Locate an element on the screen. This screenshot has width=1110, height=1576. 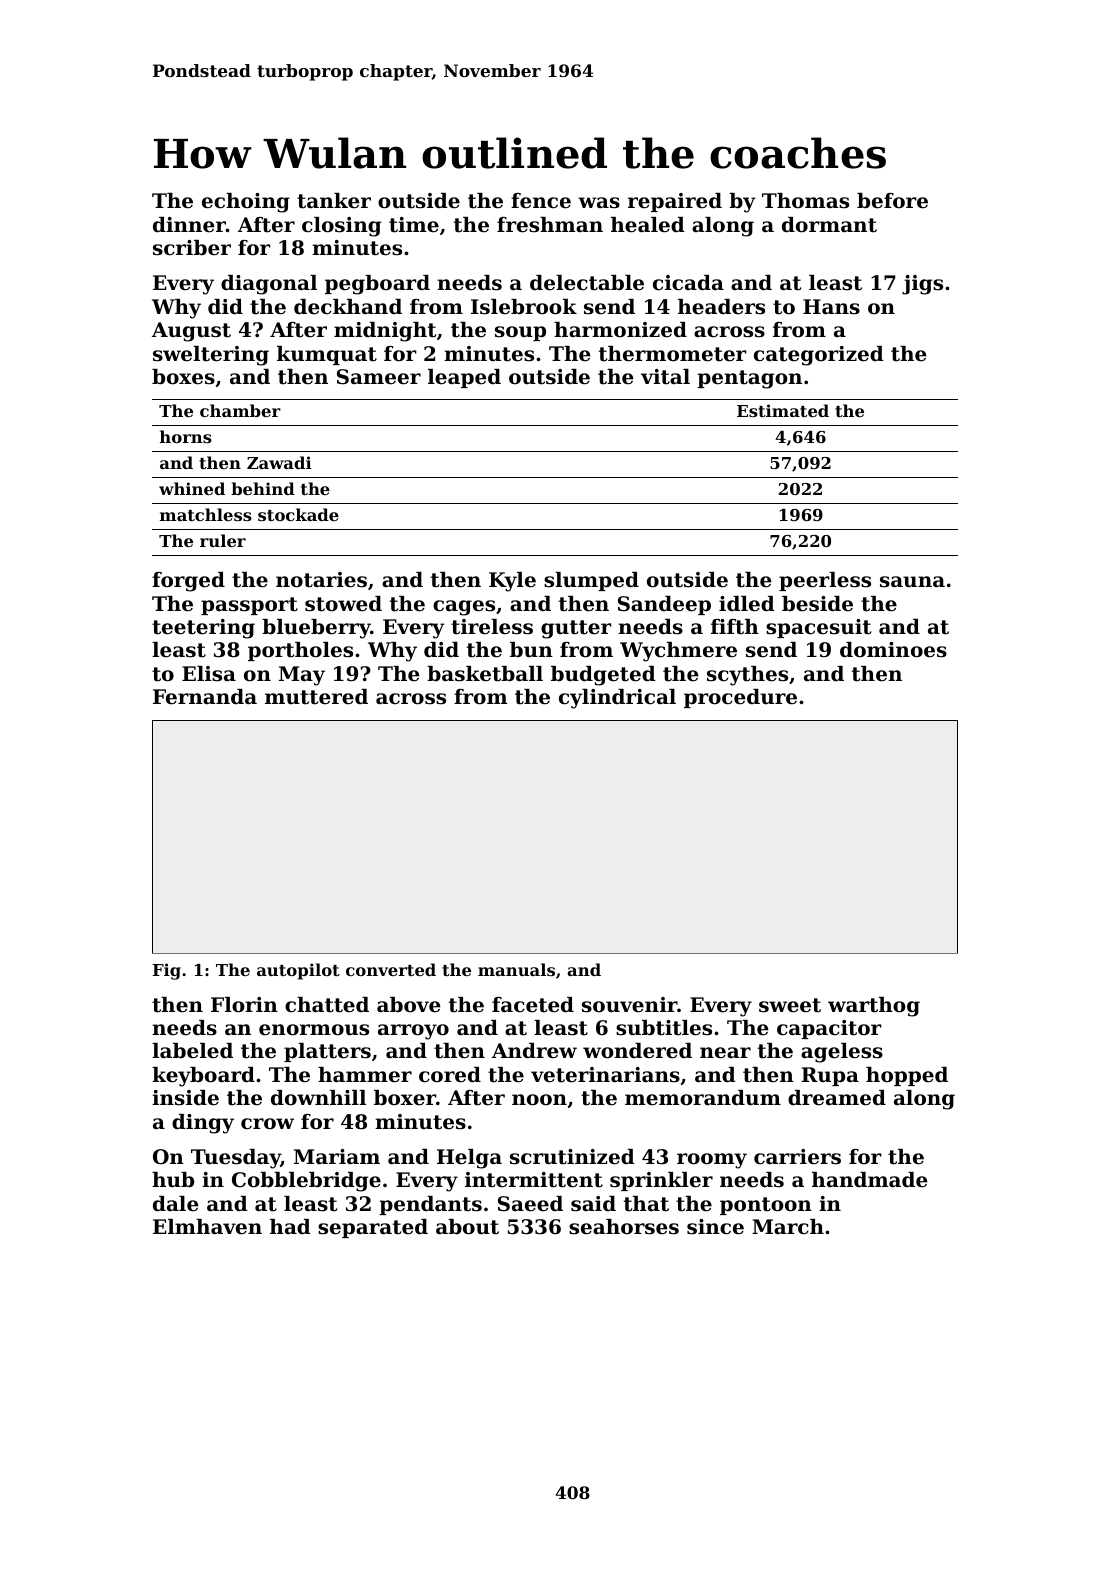
seahorses is located at coordinates (624, 1227).
